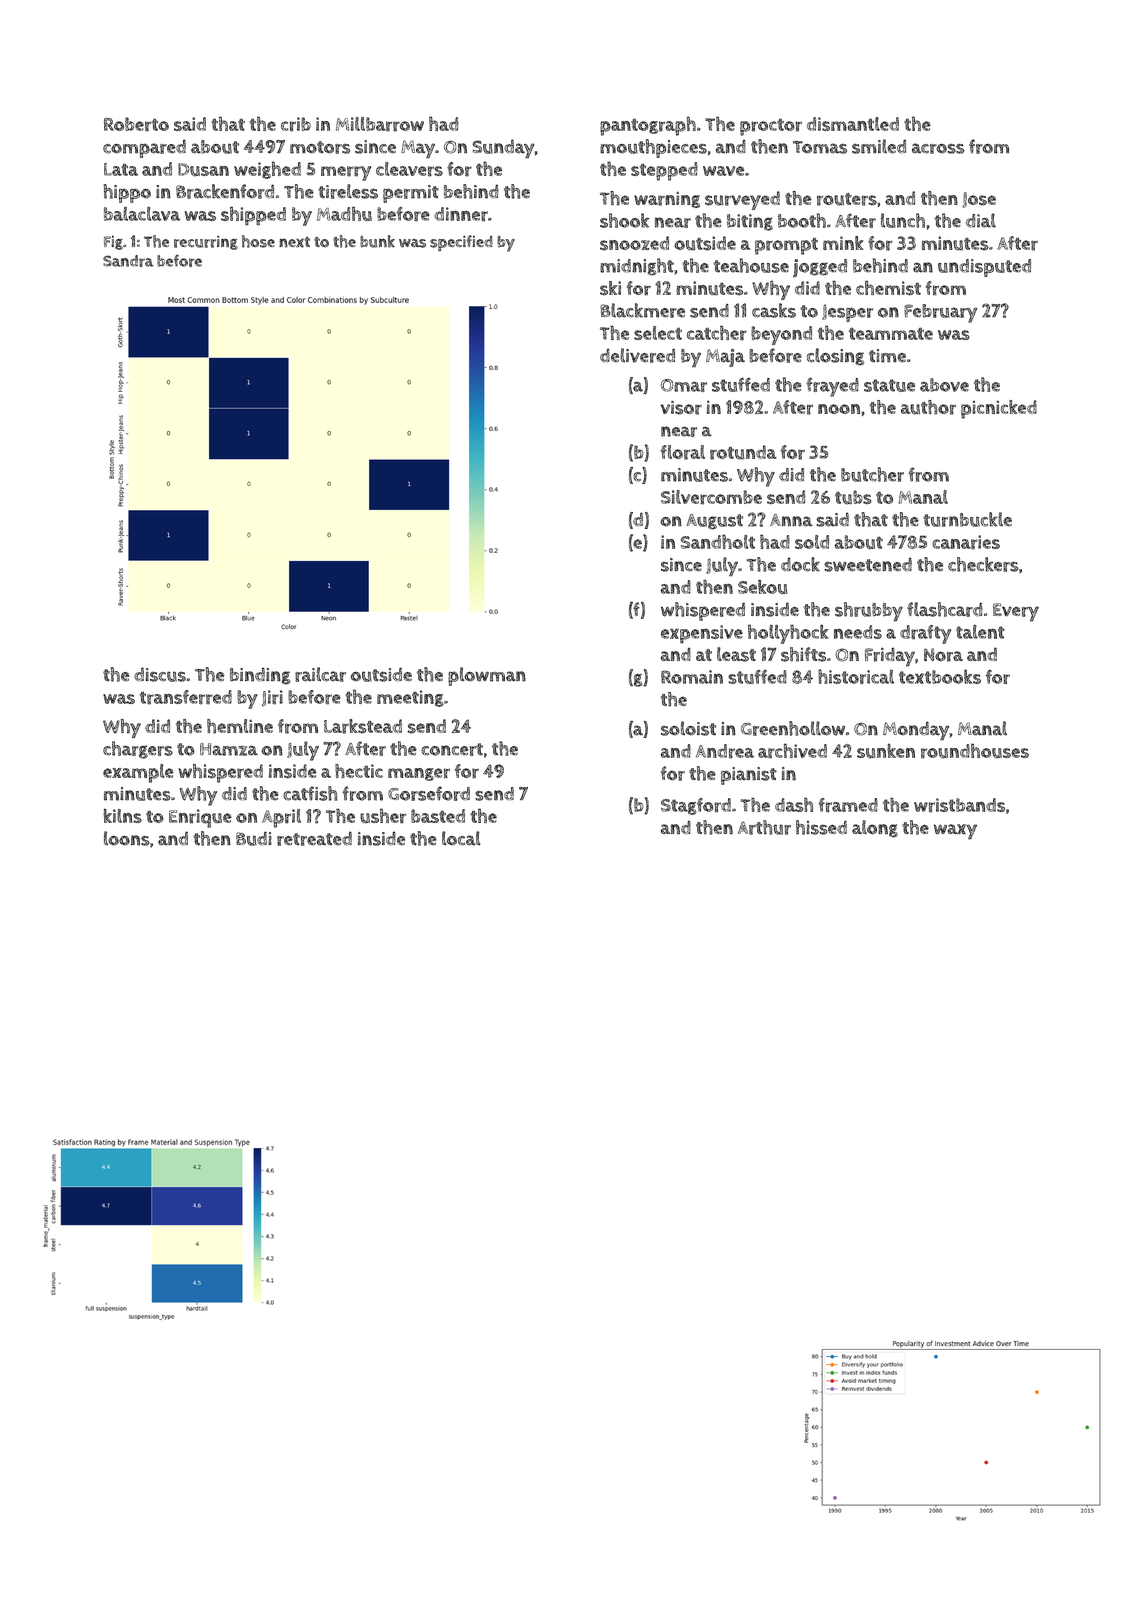 The width and height of the page is (1142, 1622). What do you see at coordinates (461, 838) in the page?
I see `local` at bounding box center [461, 838].
